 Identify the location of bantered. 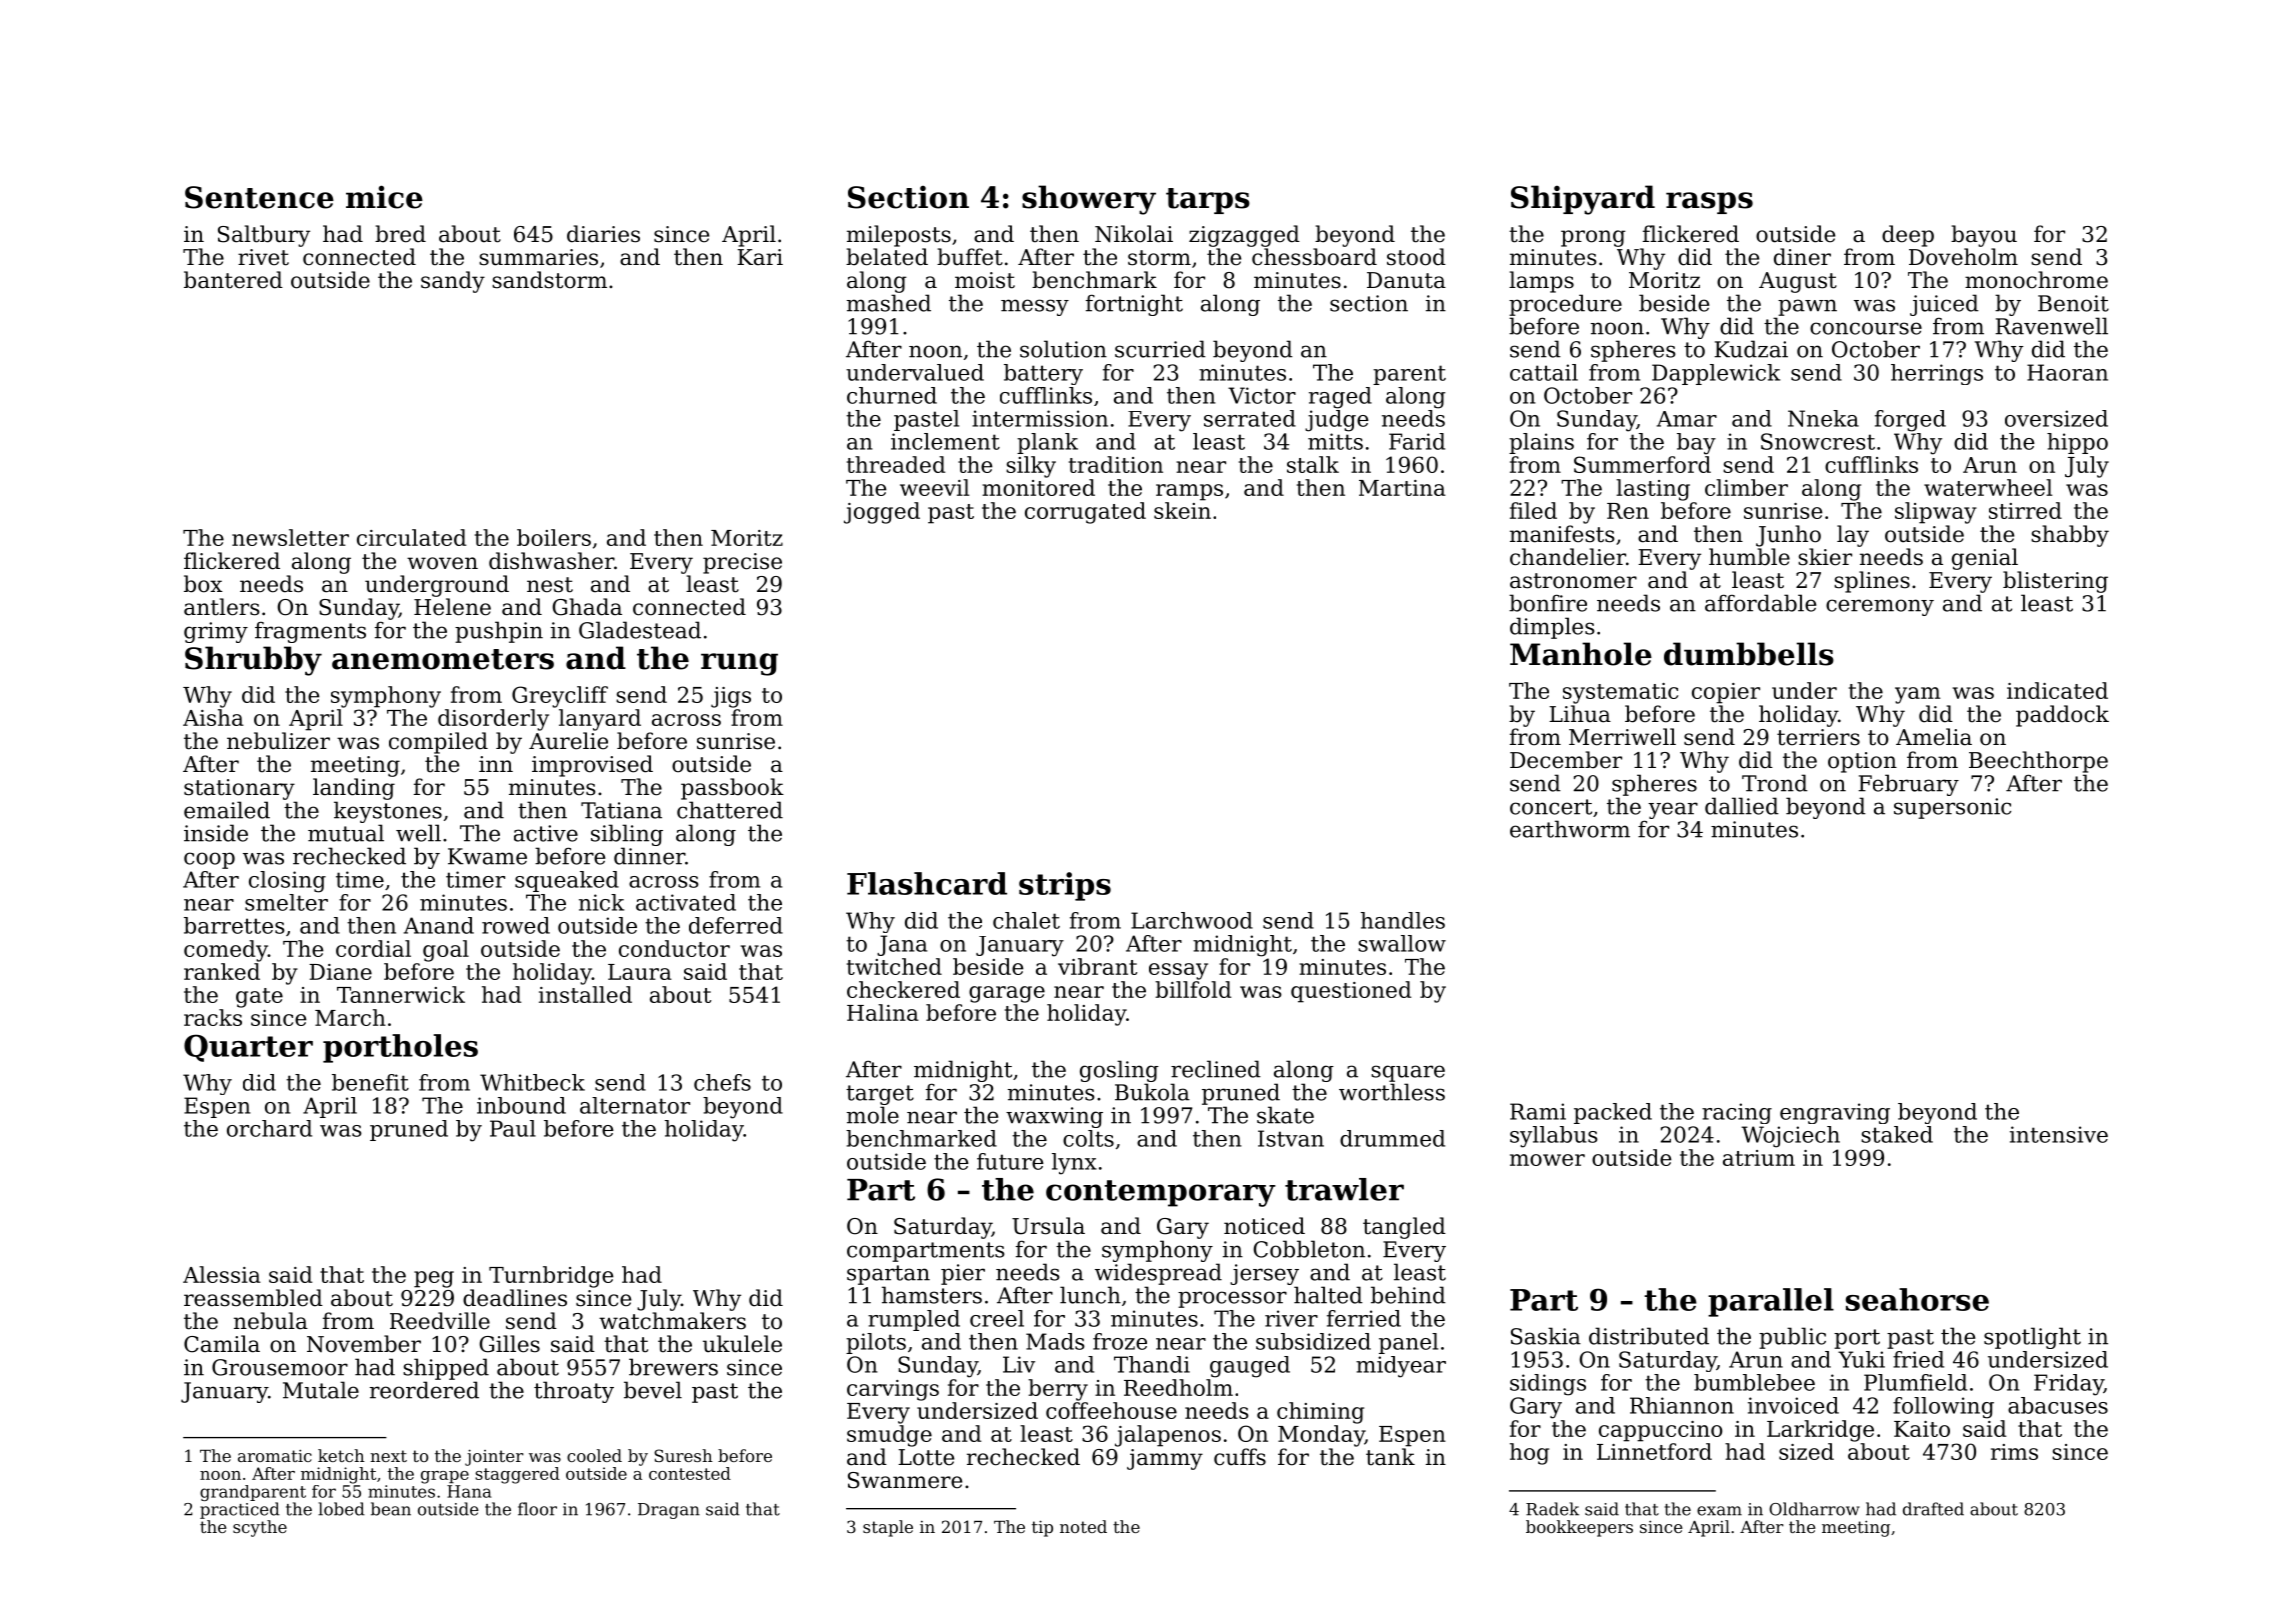
(233, 280).
